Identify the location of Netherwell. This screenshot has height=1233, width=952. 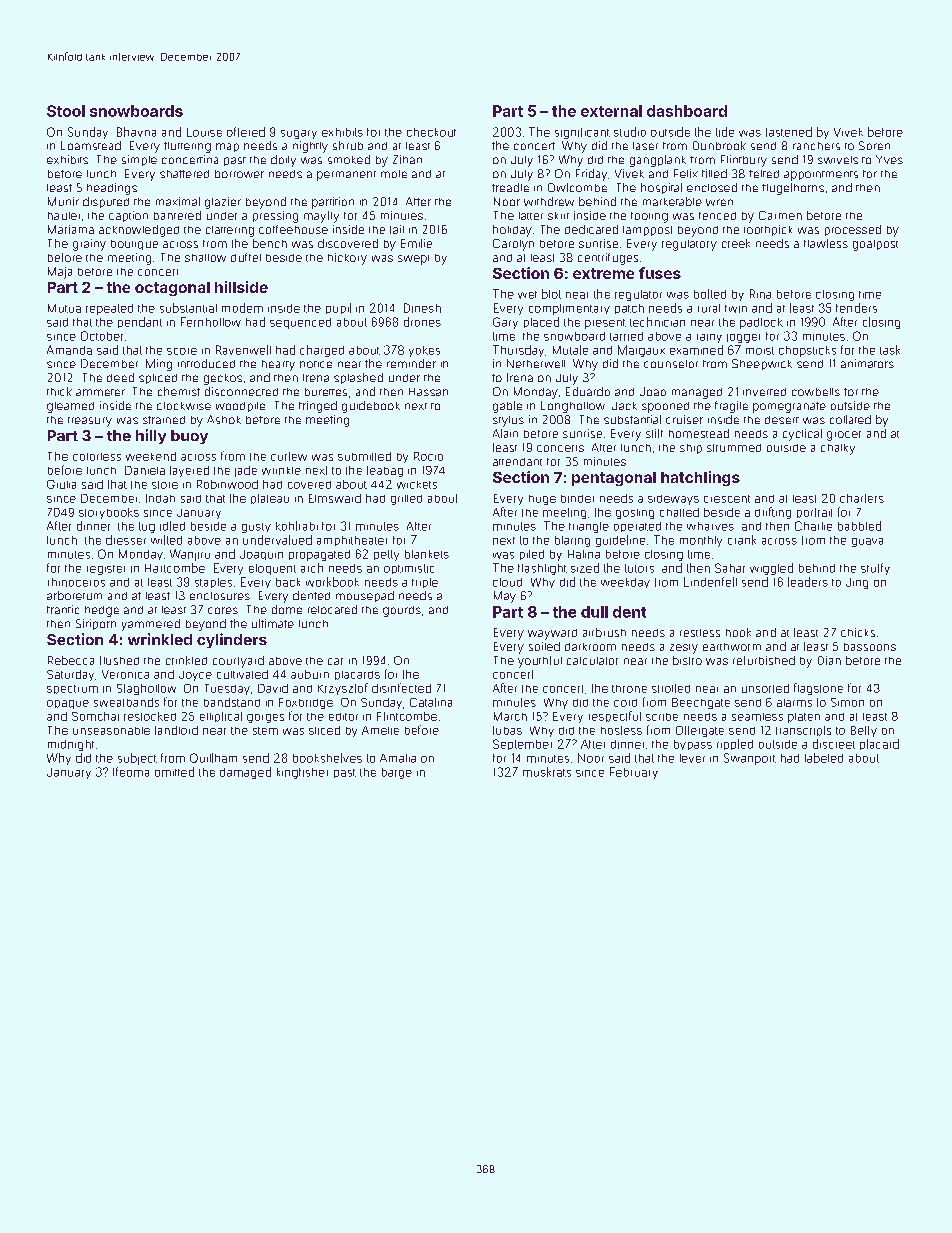
(536, 363).
